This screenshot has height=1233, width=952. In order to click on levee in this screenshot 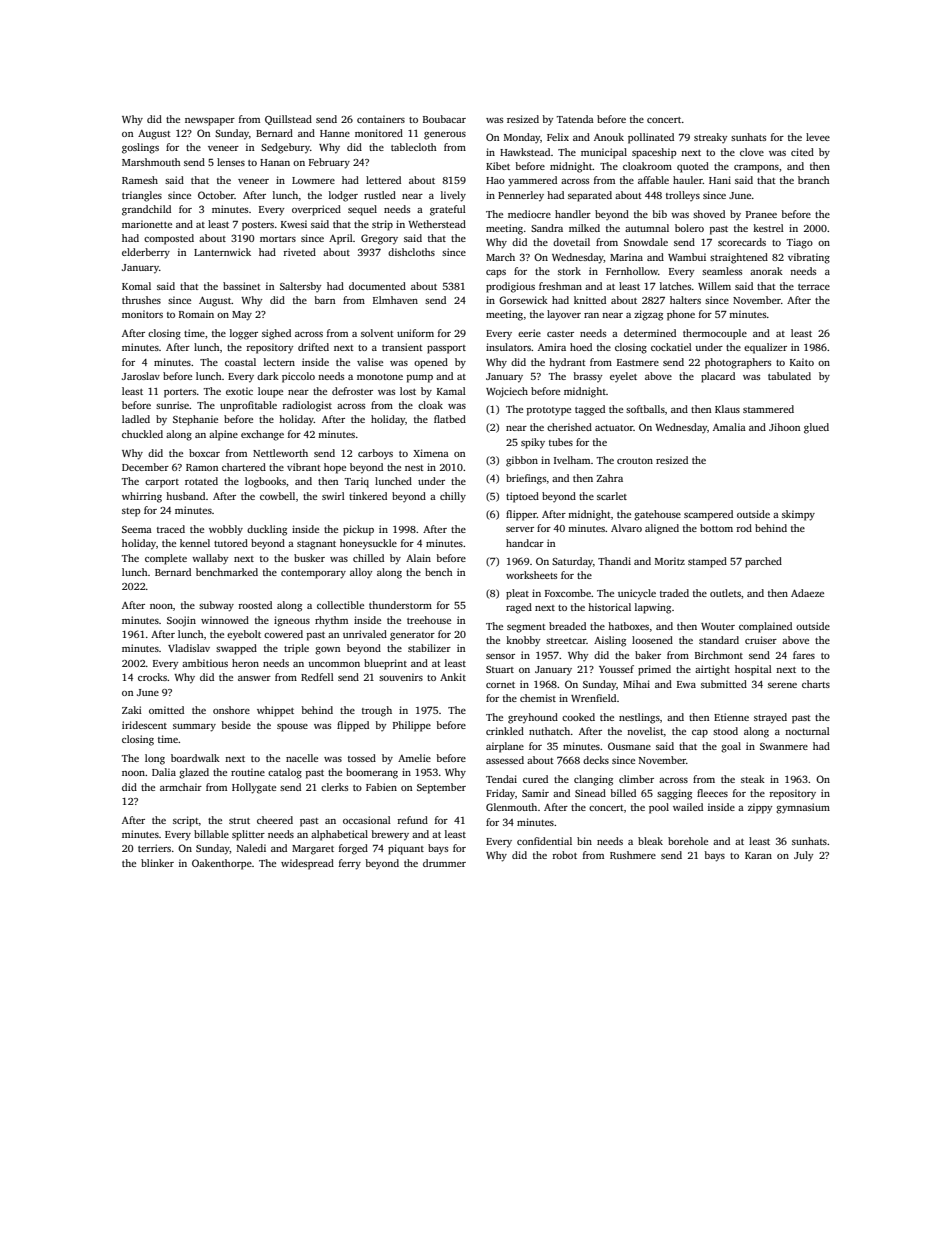, I will do `click(818, 137)`.
